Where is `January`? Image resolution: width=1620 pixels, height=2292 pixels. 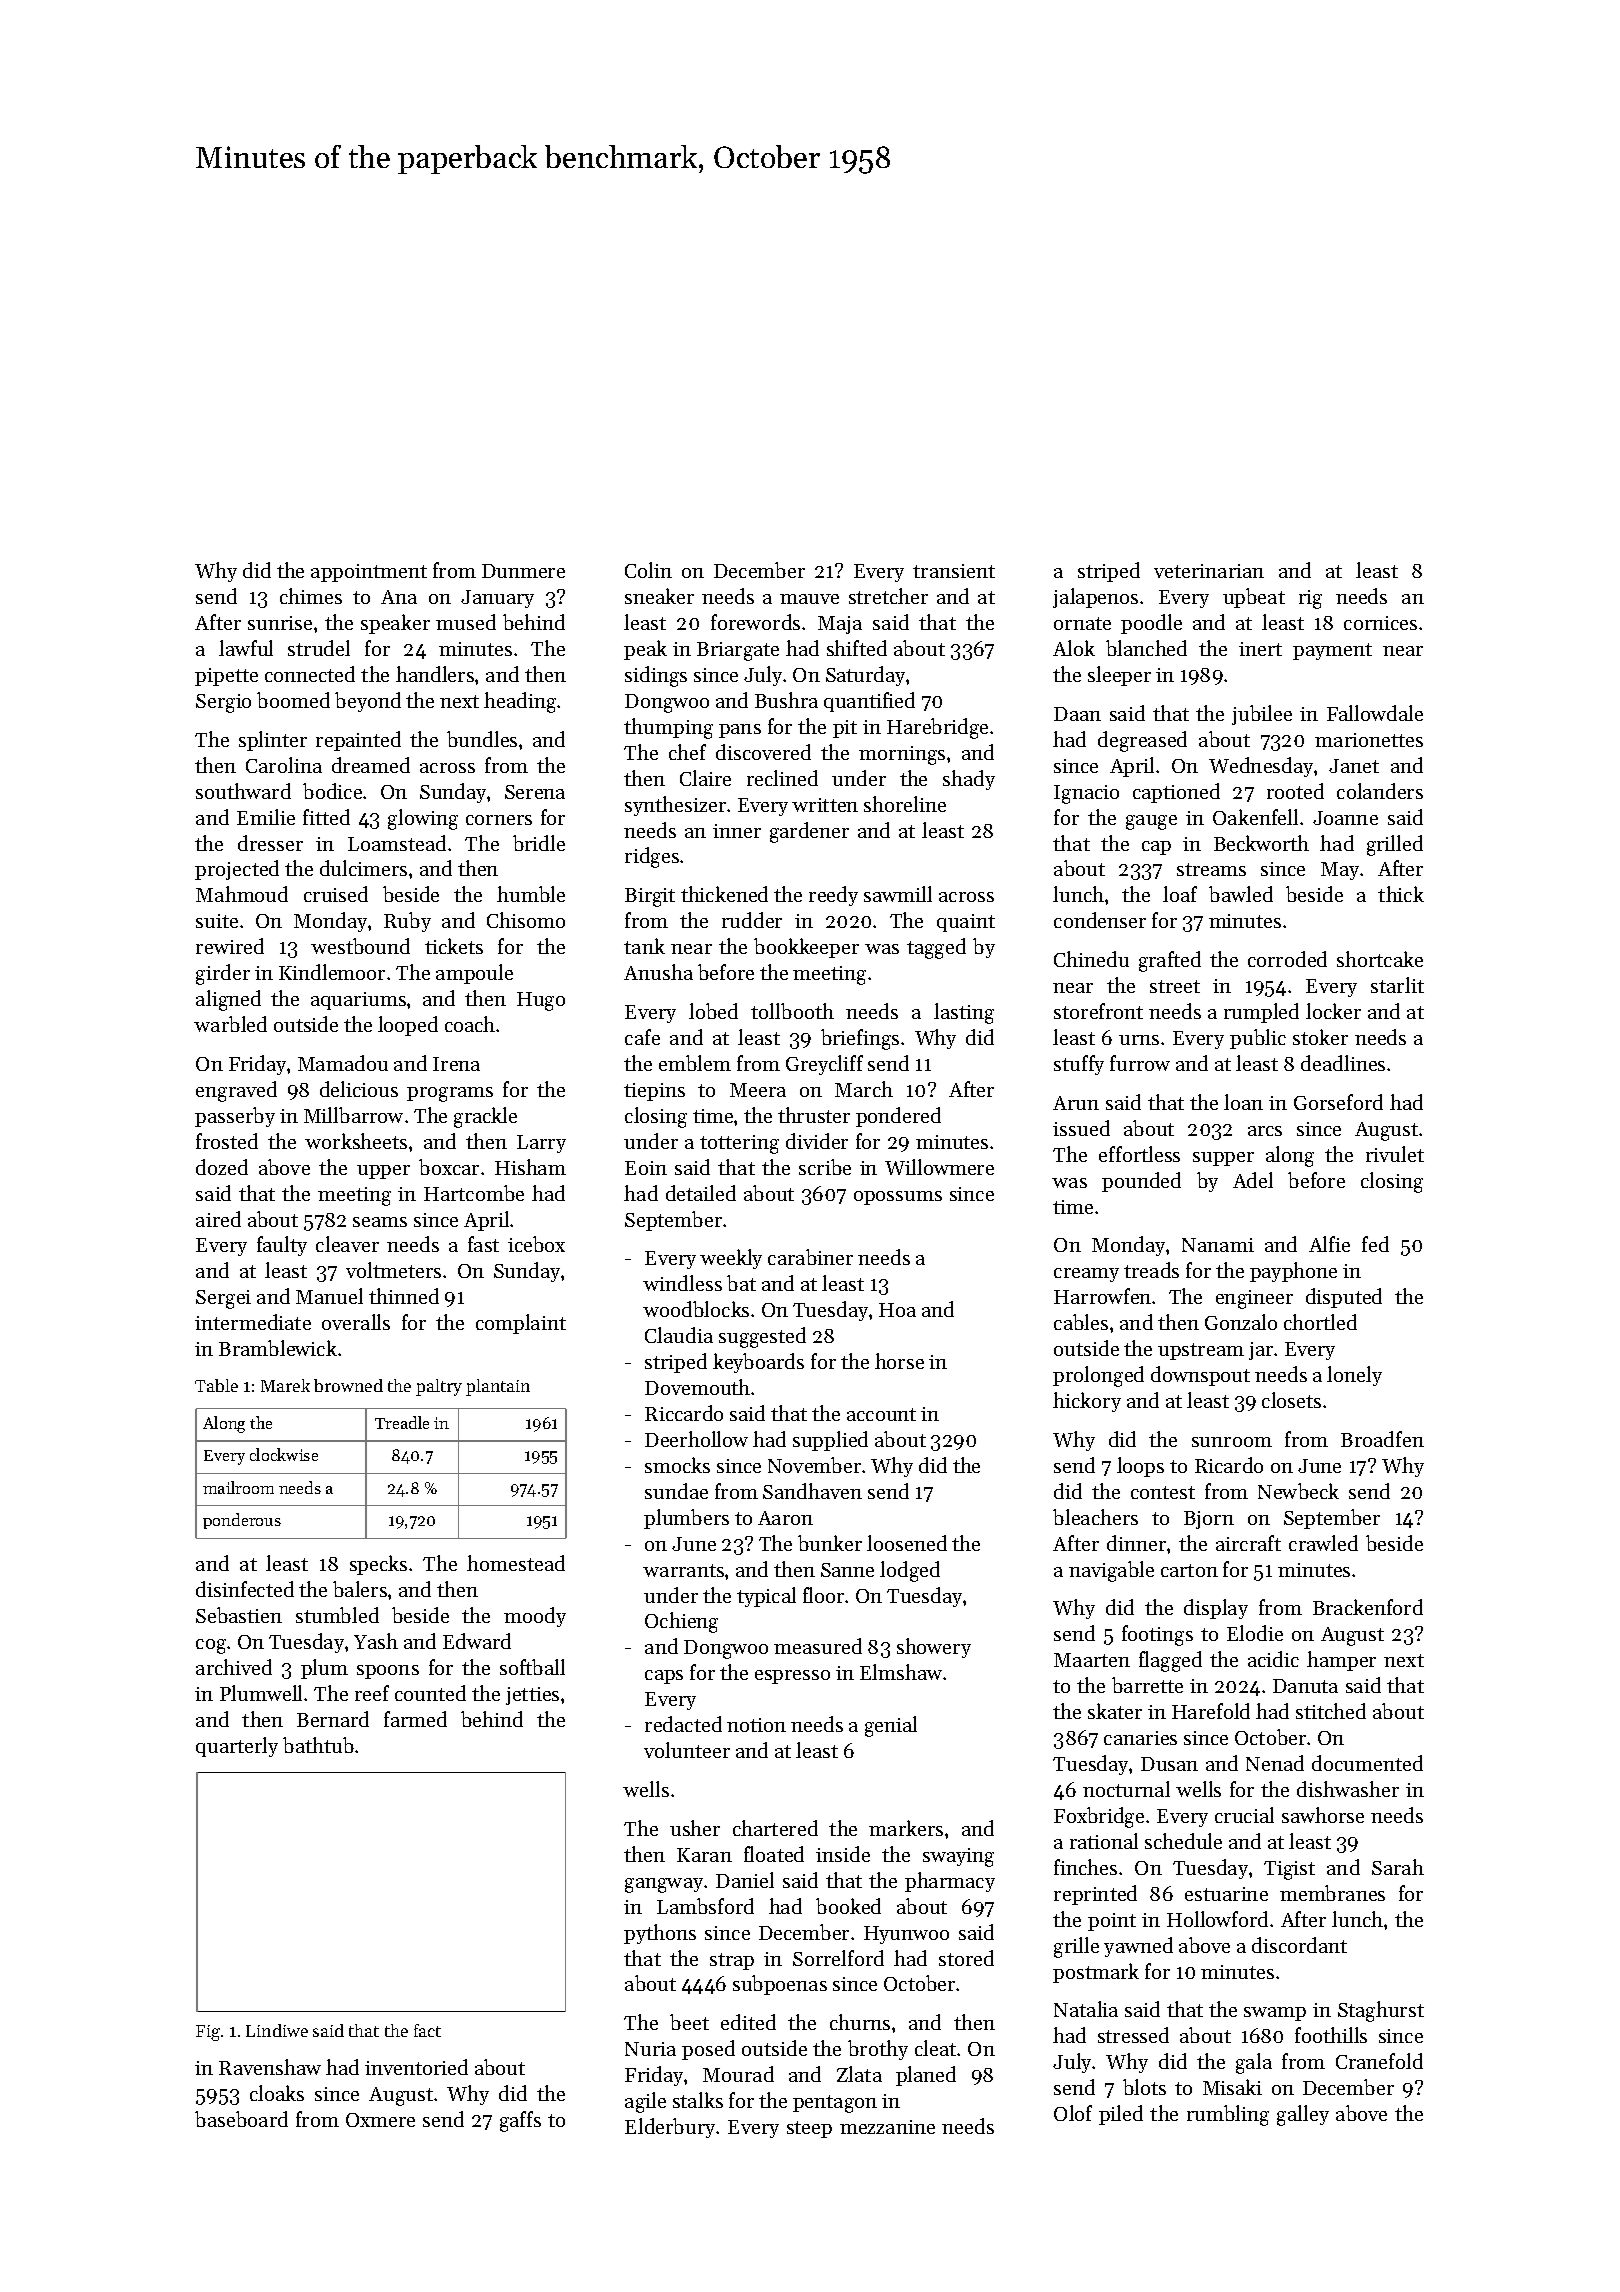 January is located at coordinates (497, 599).
